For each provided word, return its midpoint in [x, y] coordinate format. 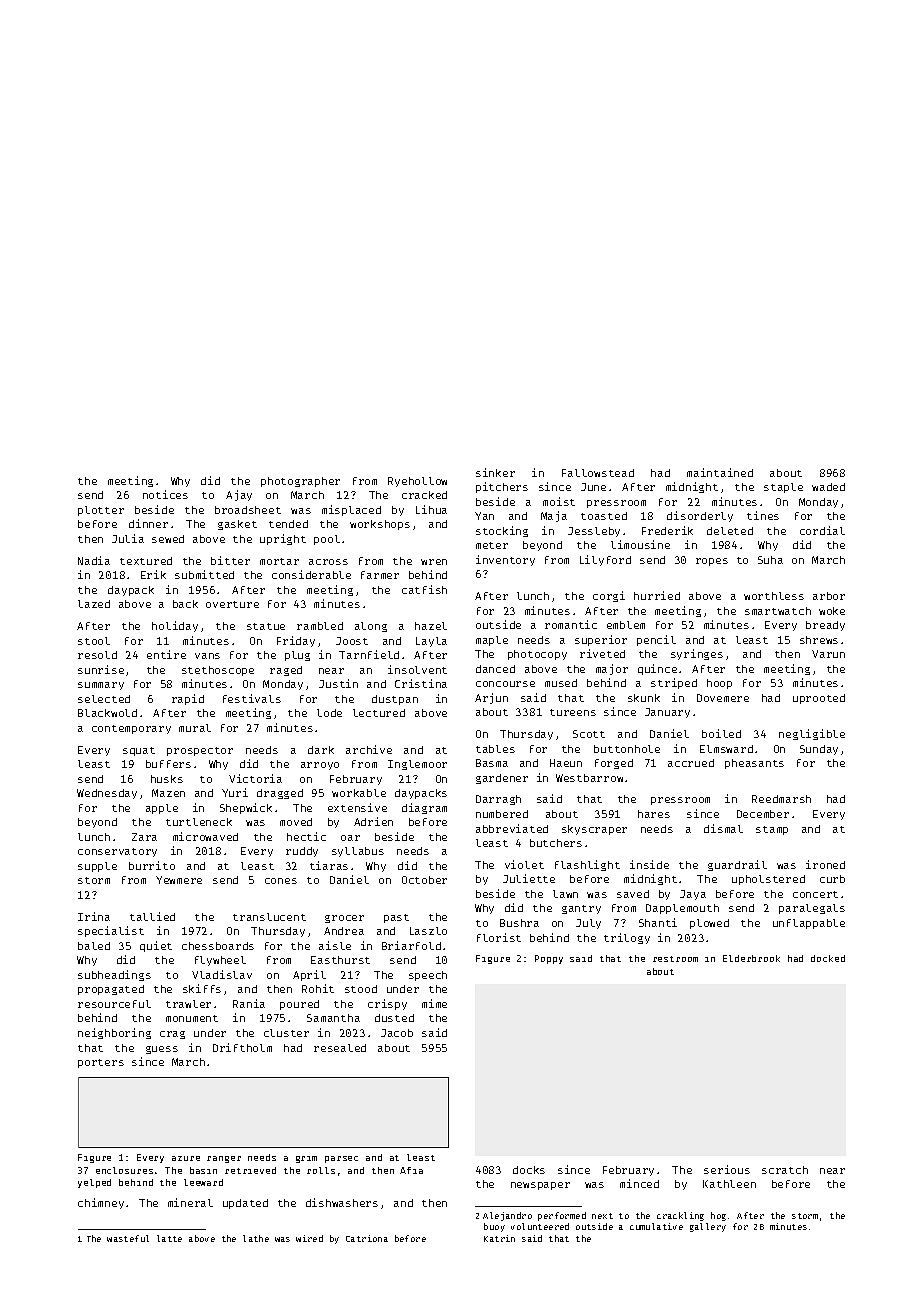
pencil [656, 640]
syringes [697, 654]
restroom [675, 959]
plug [297, 656]
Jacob [397, 1033]
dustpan [395, 700]
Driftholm [242, 1047]
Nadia [94, 560]
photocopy [537, 655]
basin [203, 1170]
